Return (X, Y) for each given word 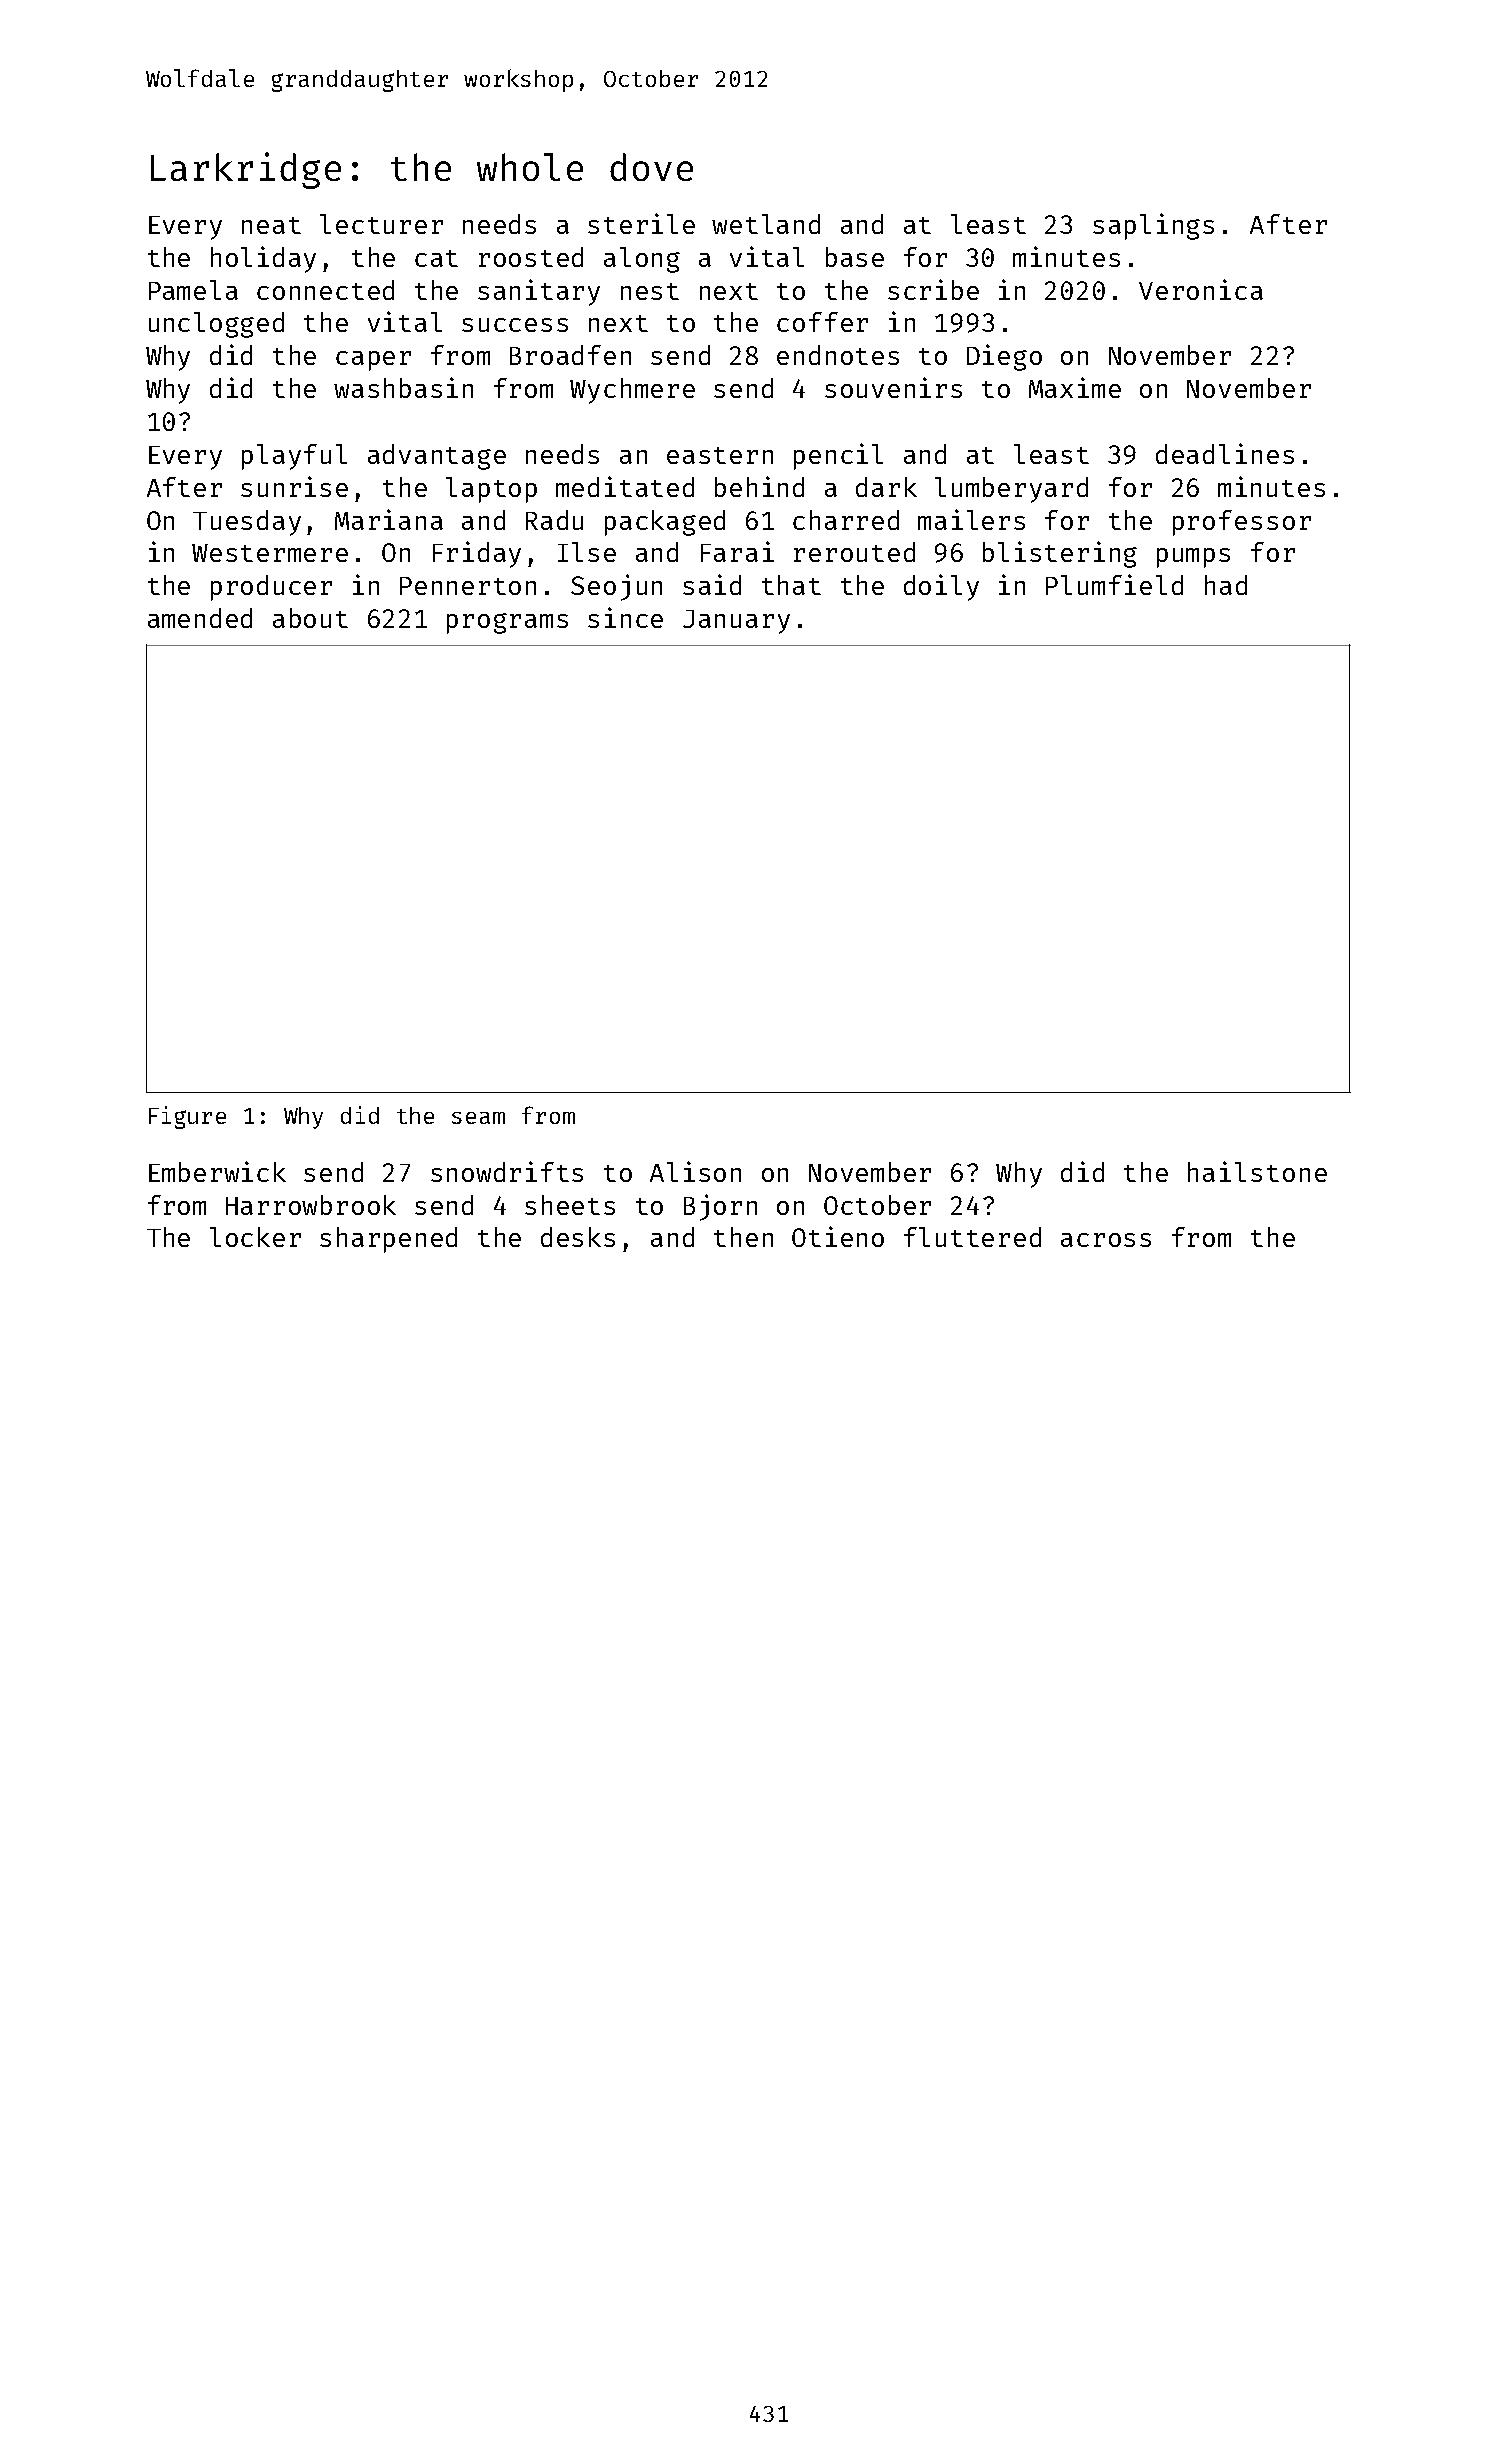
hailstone (1257, 1171)
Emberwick (217, 1171)
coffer (822, 322)
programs (507, 623)
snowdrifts (507, 1171)
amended (200, 618)
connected (325, 290)
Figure (187, 1117)
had (1226, 585)
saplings (1153, 226)
